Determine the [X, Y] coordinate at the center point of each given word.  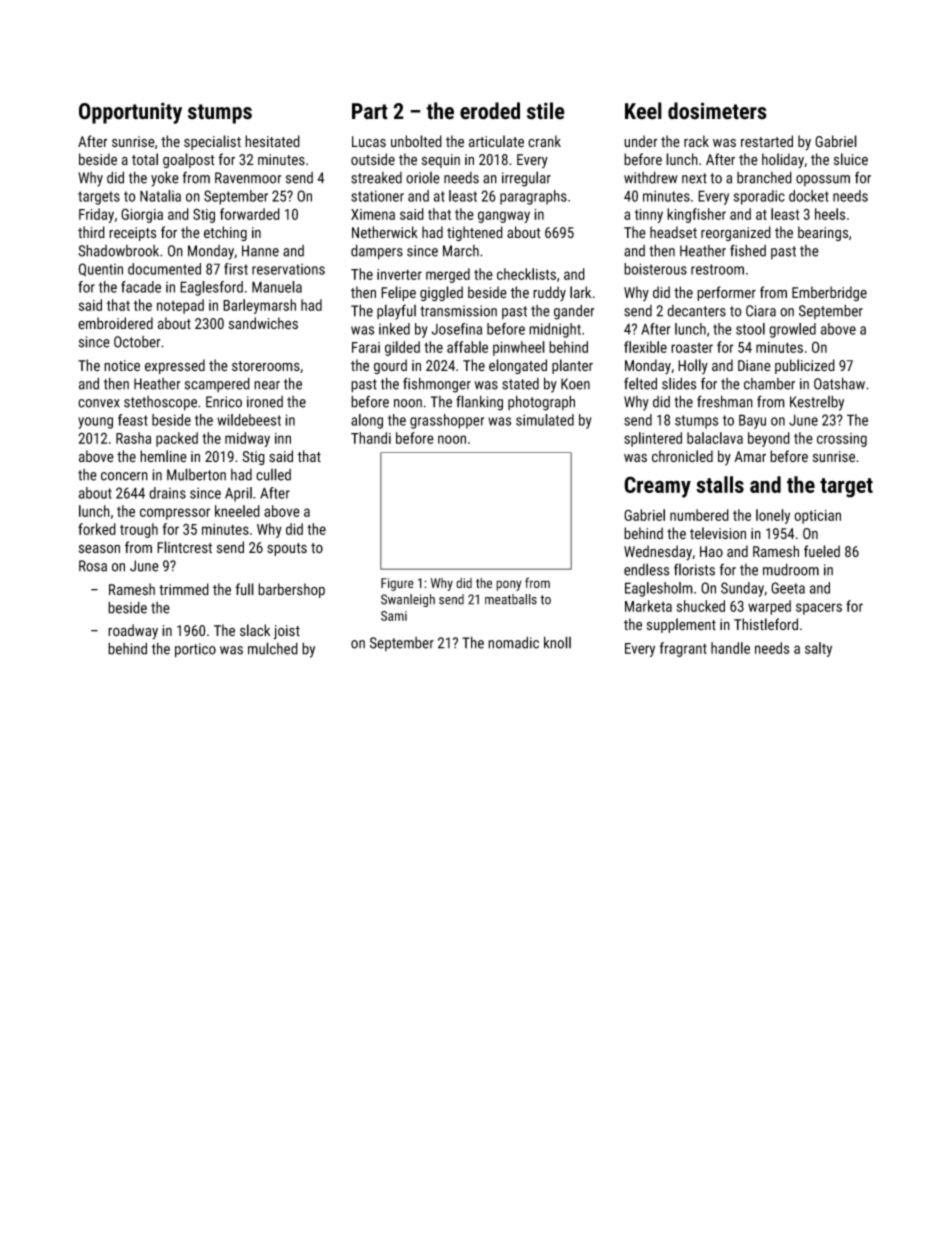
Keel [643, 111]
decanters [696, 311]
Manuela [277, 287]
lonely [773, 516]
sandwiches [263, 323]
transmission [458, 311]
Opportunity [130, 113]
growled [792, 330]
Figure [397, 584]
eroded [490, 111]
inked [394, 329]
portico [195, 650]
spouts [287, 549]
